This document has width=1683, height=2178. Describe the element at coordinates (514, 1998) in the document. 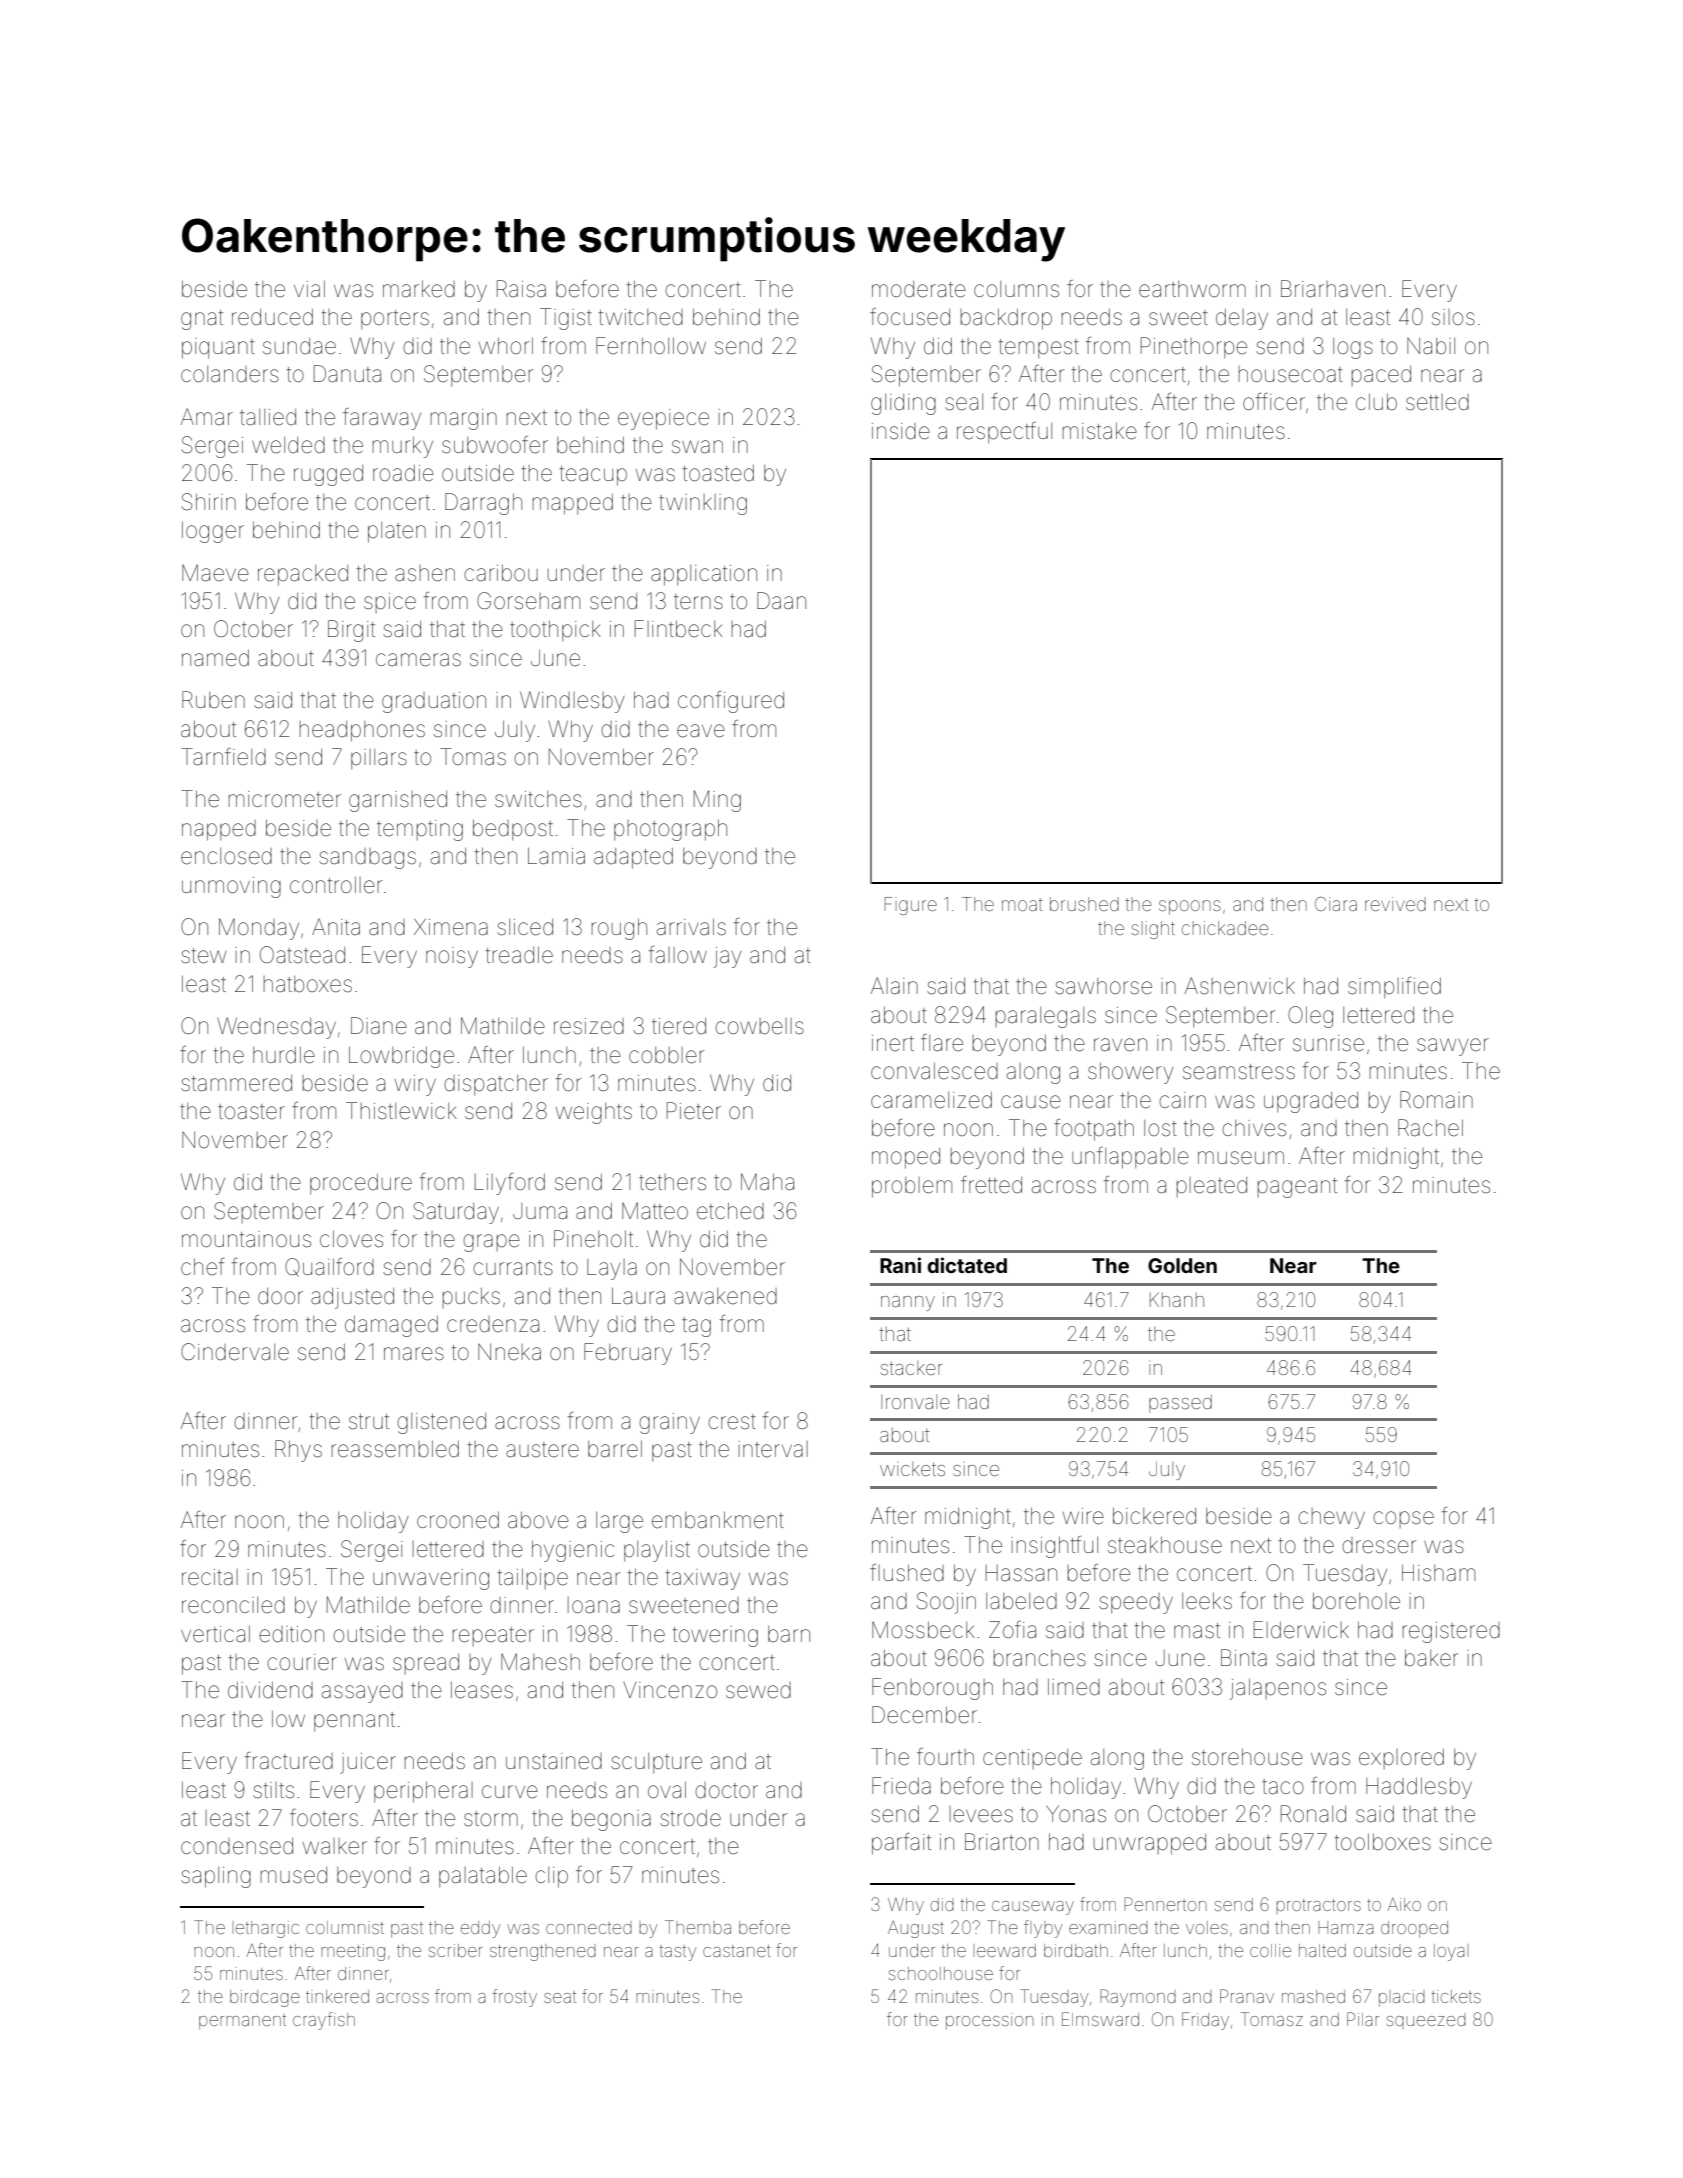

I see `frosty` at that location.
